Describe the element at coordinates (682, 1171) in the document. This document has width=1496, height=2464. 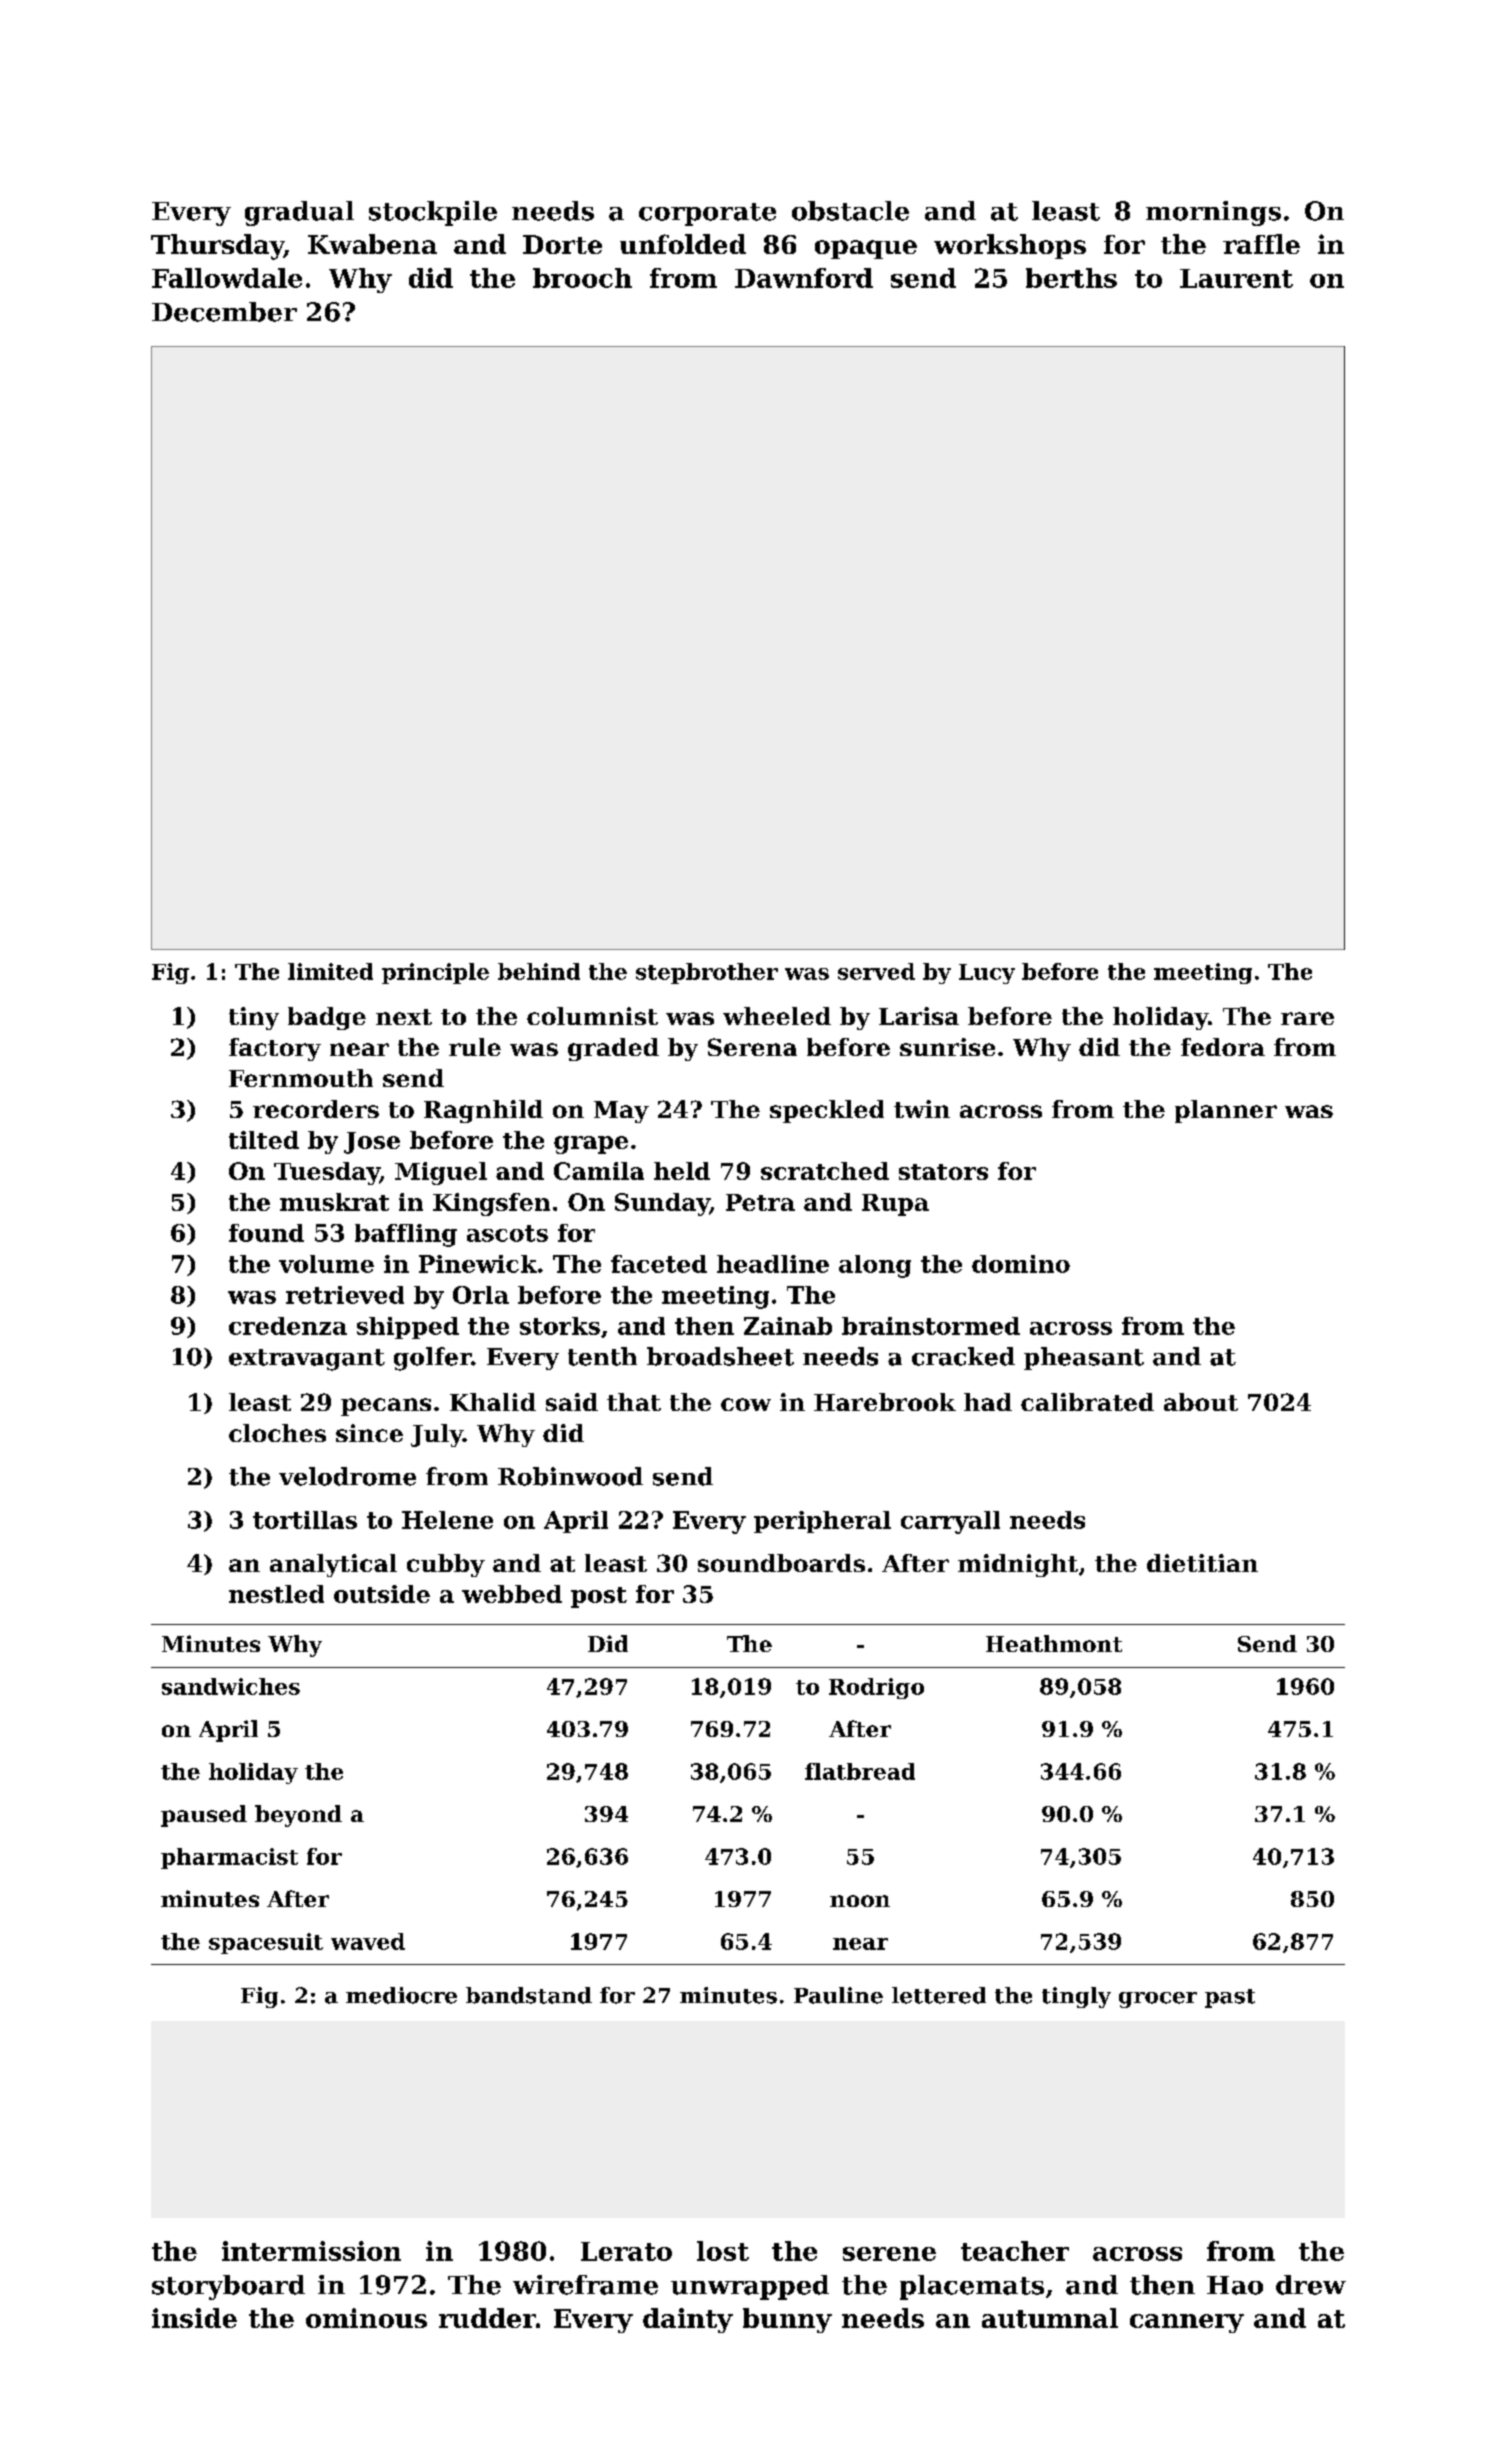
I see `held` at that location.
